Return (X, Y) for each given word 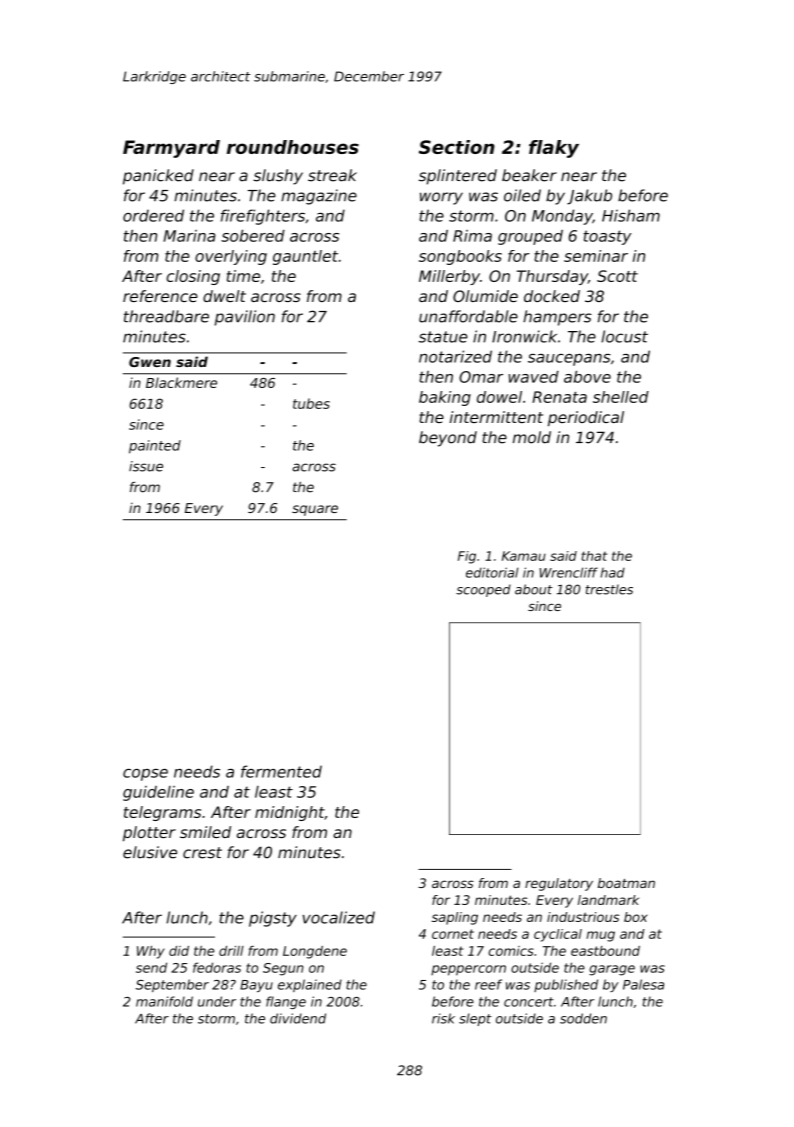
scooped (483, 590)
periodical (586, 419)
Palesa (643, 984)
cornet (453, 934)
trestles (609, 589)
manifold (164, 1001)
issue (146, 466)
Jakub (589, 197)
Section (457, 147)
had (613, 573)
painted (155, 447)
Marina (190, 236)
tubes (311, 403)
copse (145, 775)
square (315, 510)
